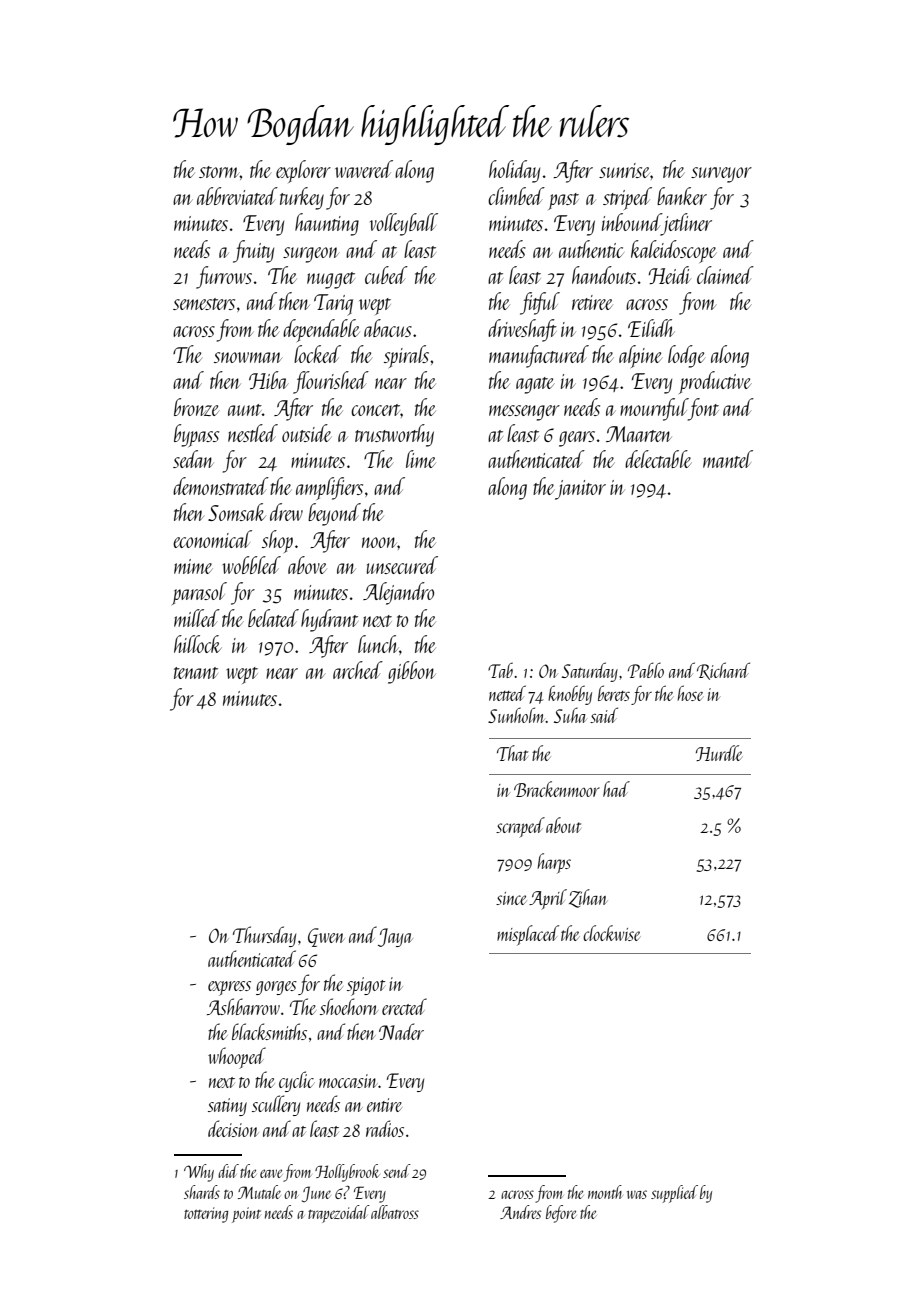 The image size is (924, 1311). What do you see at coordinates (264, 936) in the page?
I see `Thursday` at bounding box center [264, 936].
